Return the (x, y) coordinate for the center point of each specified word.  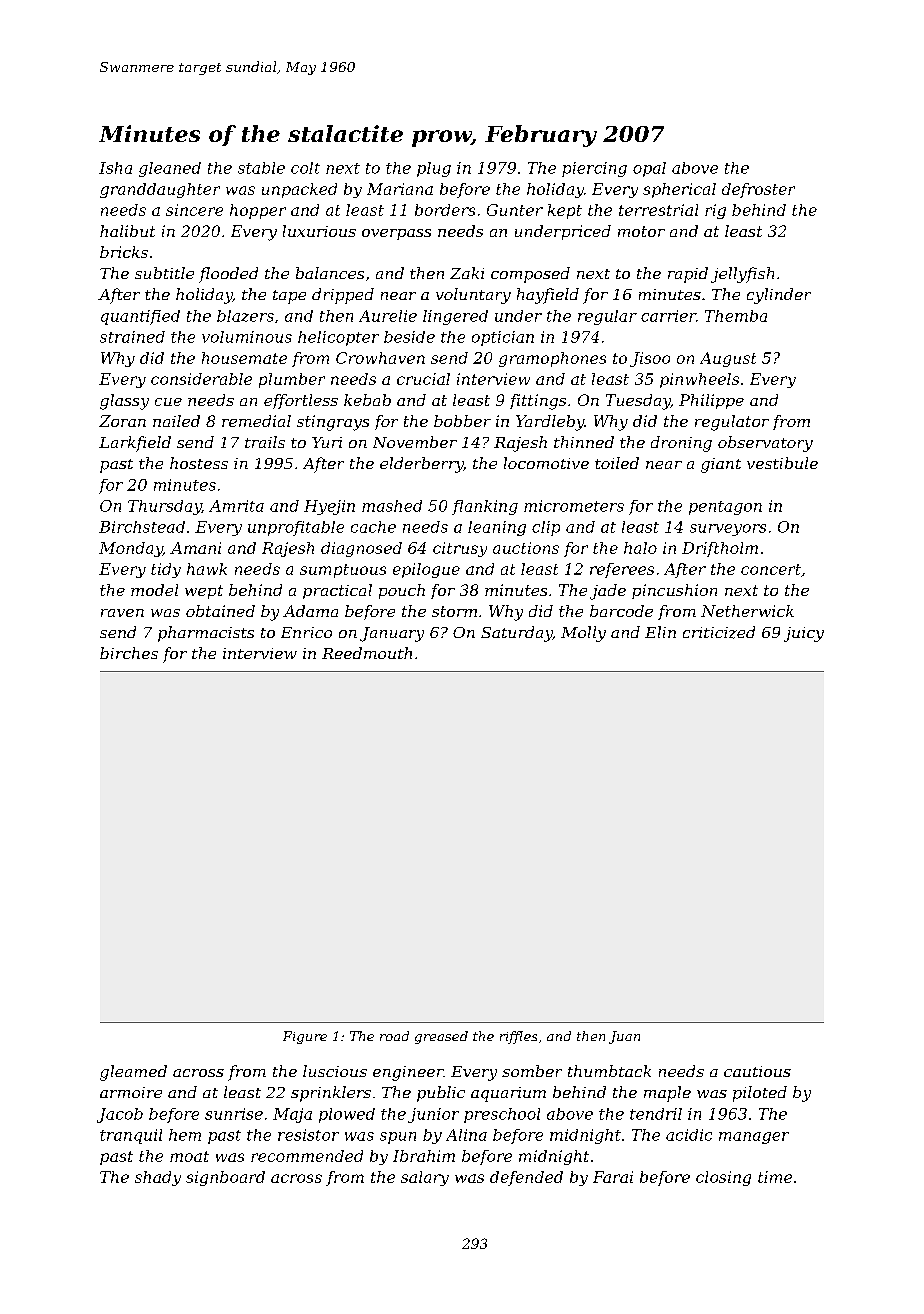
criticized (719, 632)
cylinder (779, 296)
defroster (758, 190)
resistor (308, 1135)
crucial (423, 379)
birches (129, 653)
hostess (199, 463)
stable (261, 168)
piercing (594, 169)
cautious (757, 1071)
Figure (305, 1037)
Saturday (517, 634)
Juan (624, 1037)
